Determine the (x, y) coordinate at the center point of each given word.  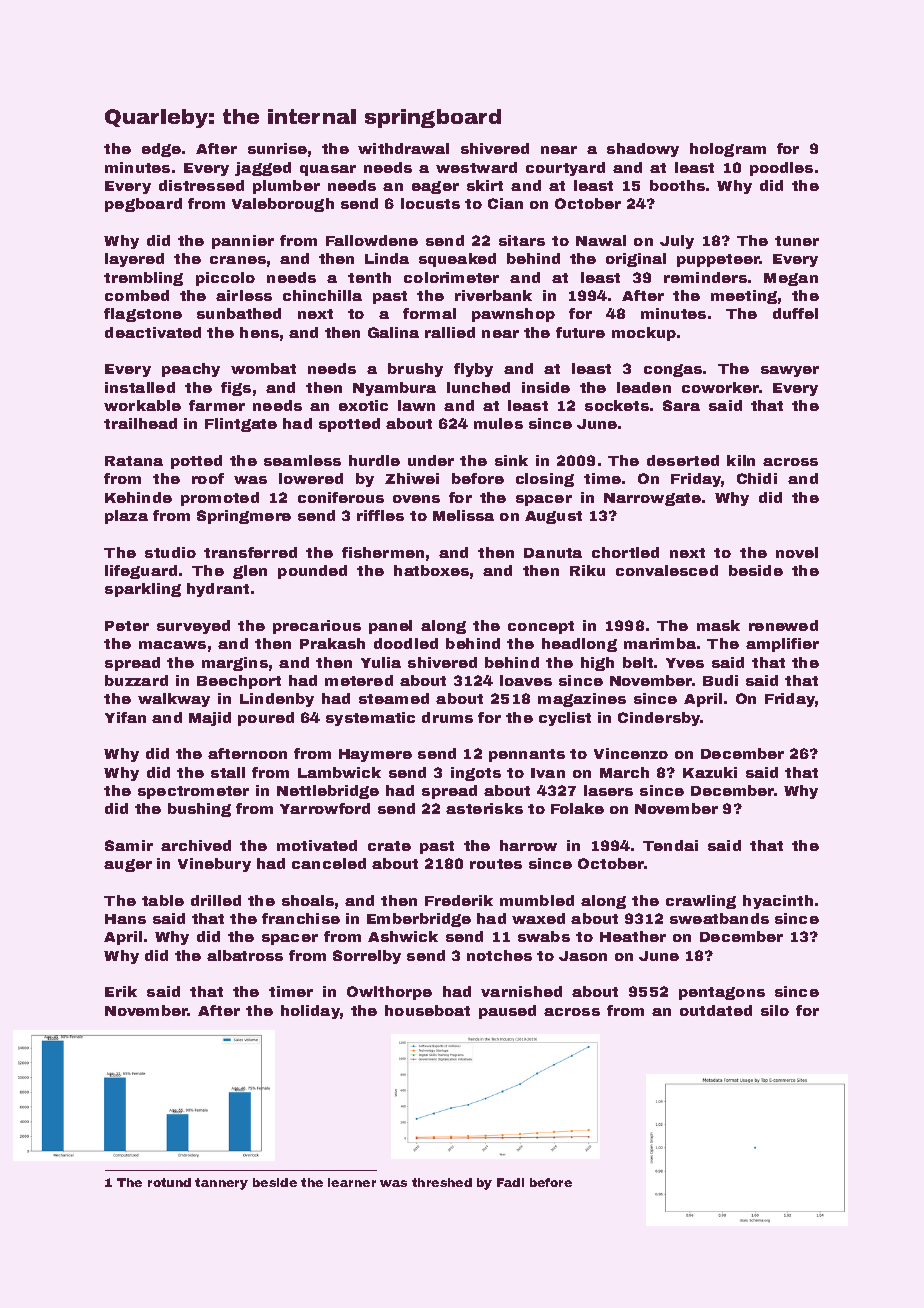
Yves (685, 663)
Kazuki (710, 772)
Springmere (244, 517)
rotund (169, 1182)
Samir (129, 845)
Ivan (548, 773)
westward (476, 167)
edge (161, 150)
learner (352, 1182)
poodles (781, 169)
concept (541, 627)
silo (775, 1010)
